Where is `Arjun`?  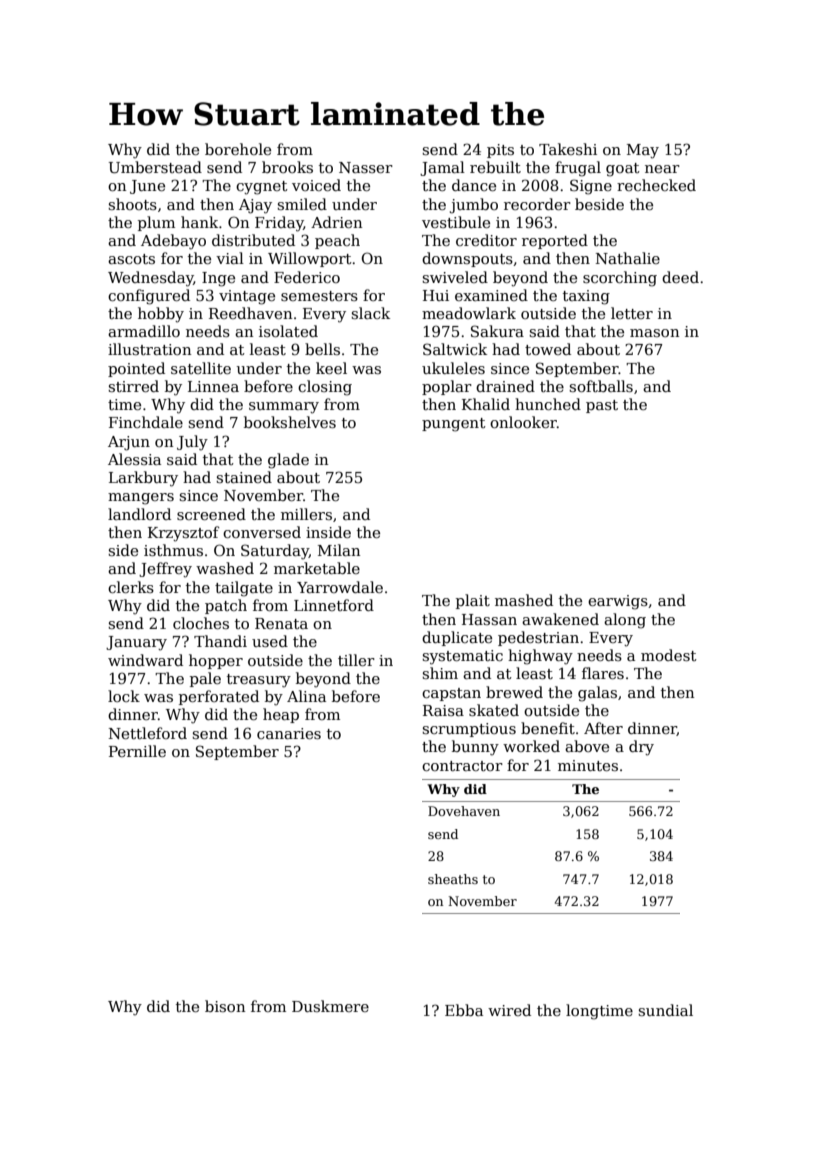
Arjun is located at coordinates (129, 443).
